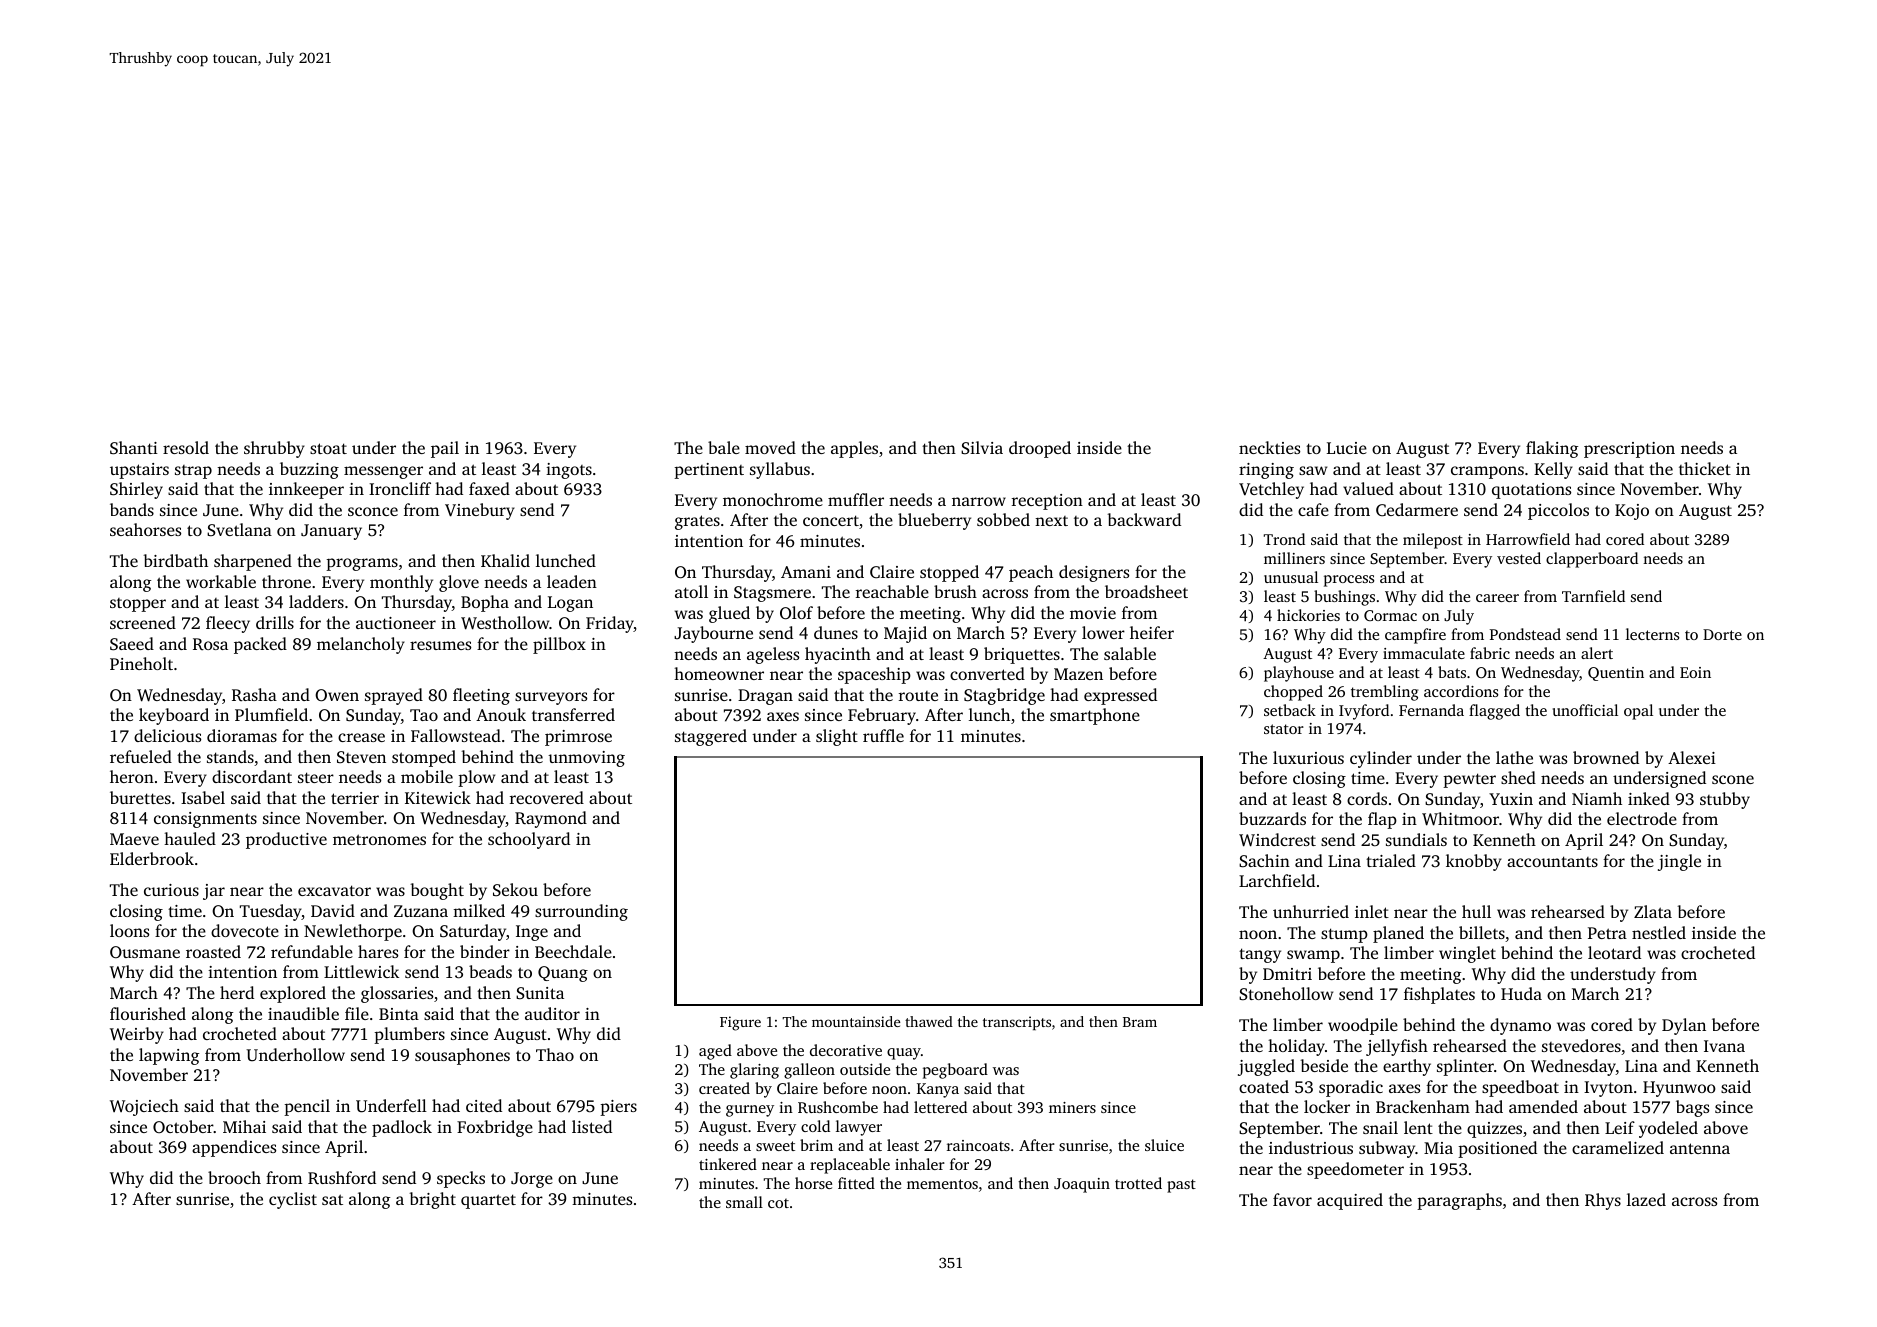 Image resolution: width=1877 pixels, height=1327 pixels. I want to click on created, so click(724, 1088).
